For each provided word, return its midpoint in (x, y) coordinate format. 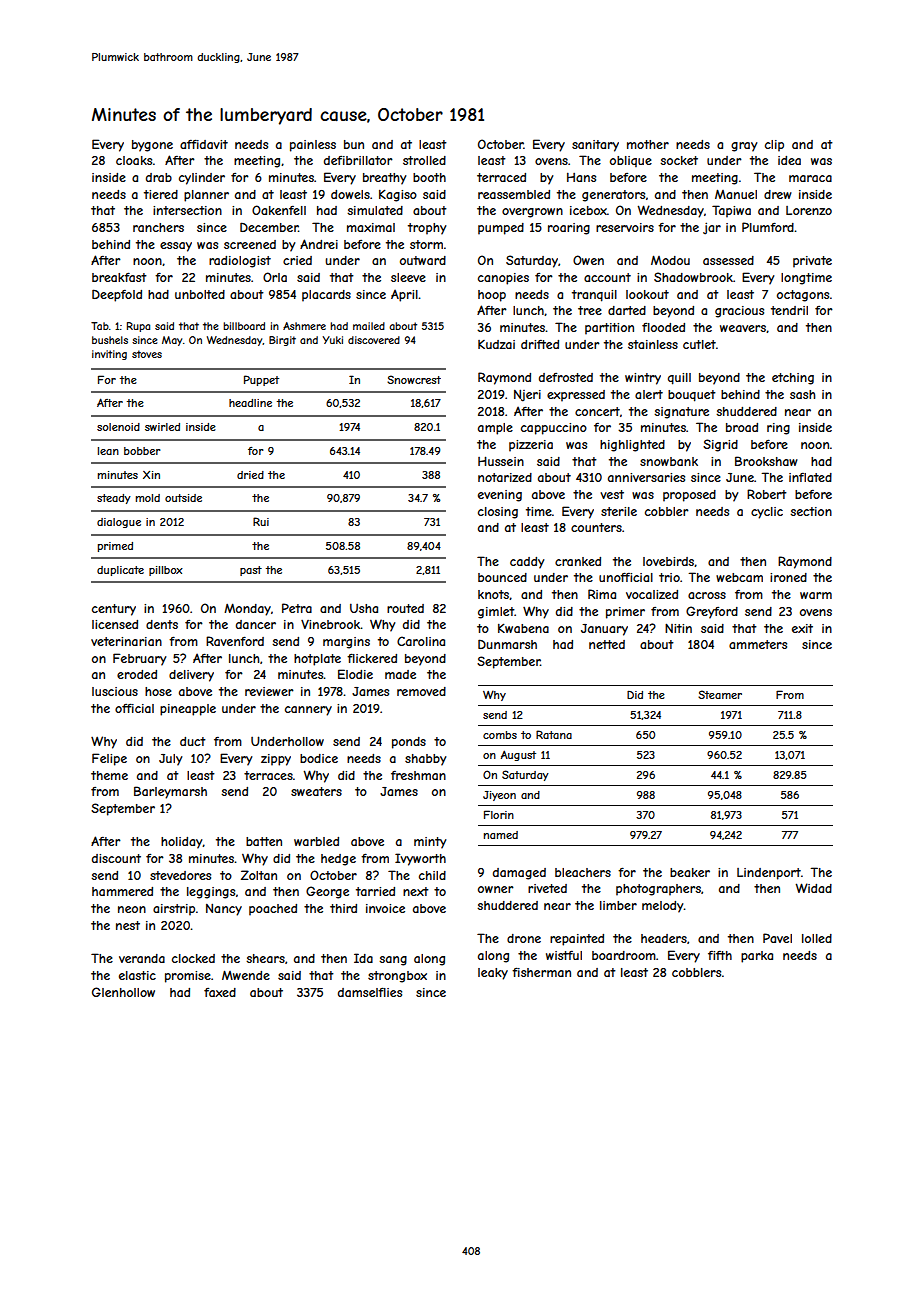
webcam (739, 577)
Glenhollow (123, 992)
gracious (739, 312)
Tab (100, 326)
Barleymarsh (170, 792)
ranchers (158, 227)
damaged (519, 874)
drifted (540, 344)
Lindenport (769, 874)
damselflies (370, 992)
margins (346, 643)
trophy (427, 229)
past (251, 571)
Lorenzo (809, 210)
